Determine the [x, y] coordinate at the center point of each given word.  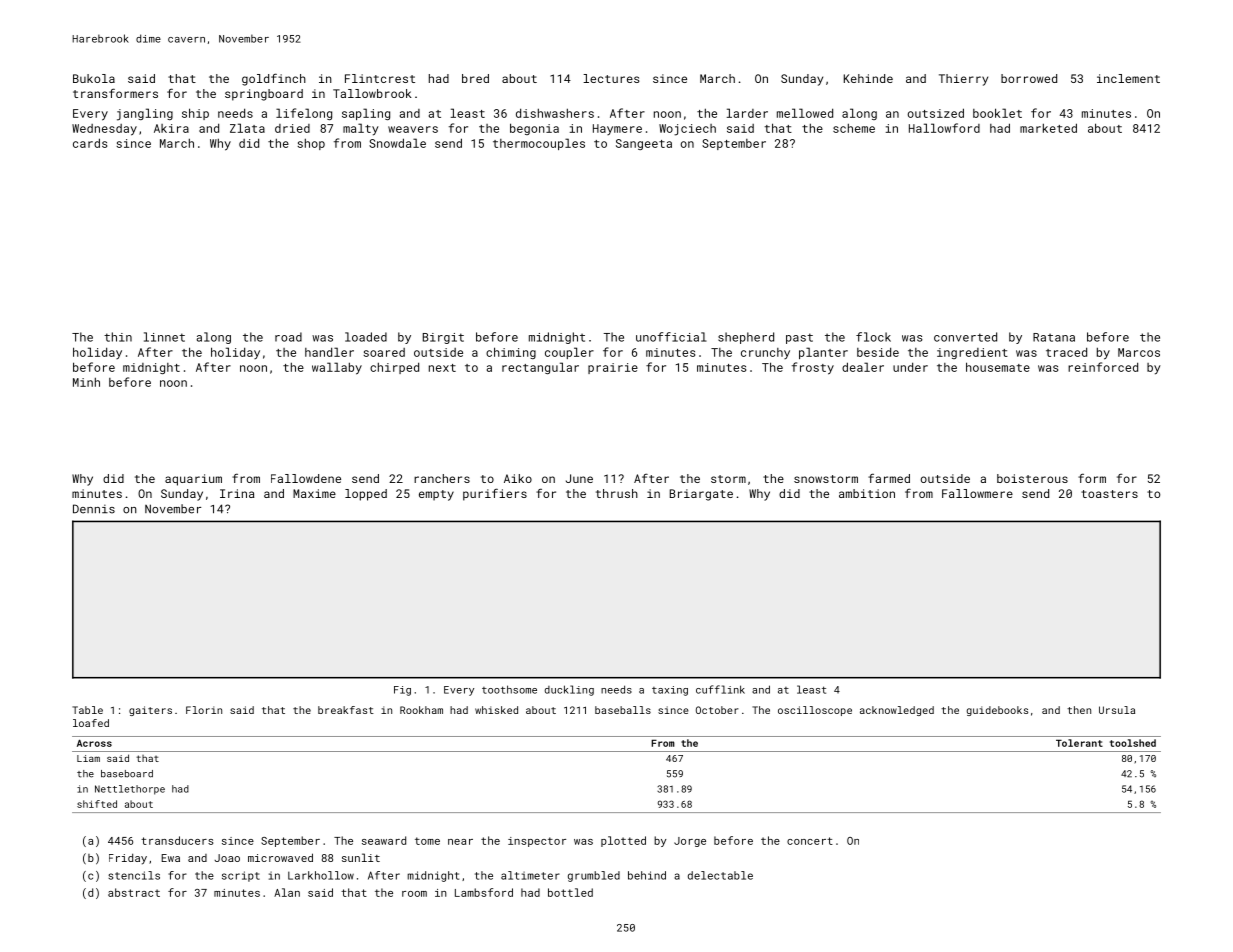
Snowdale [397, 143]
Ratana [1054, 337]
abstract [134, 892]
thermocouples [539, 144]
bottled [570, 892]
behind [647, 875]
